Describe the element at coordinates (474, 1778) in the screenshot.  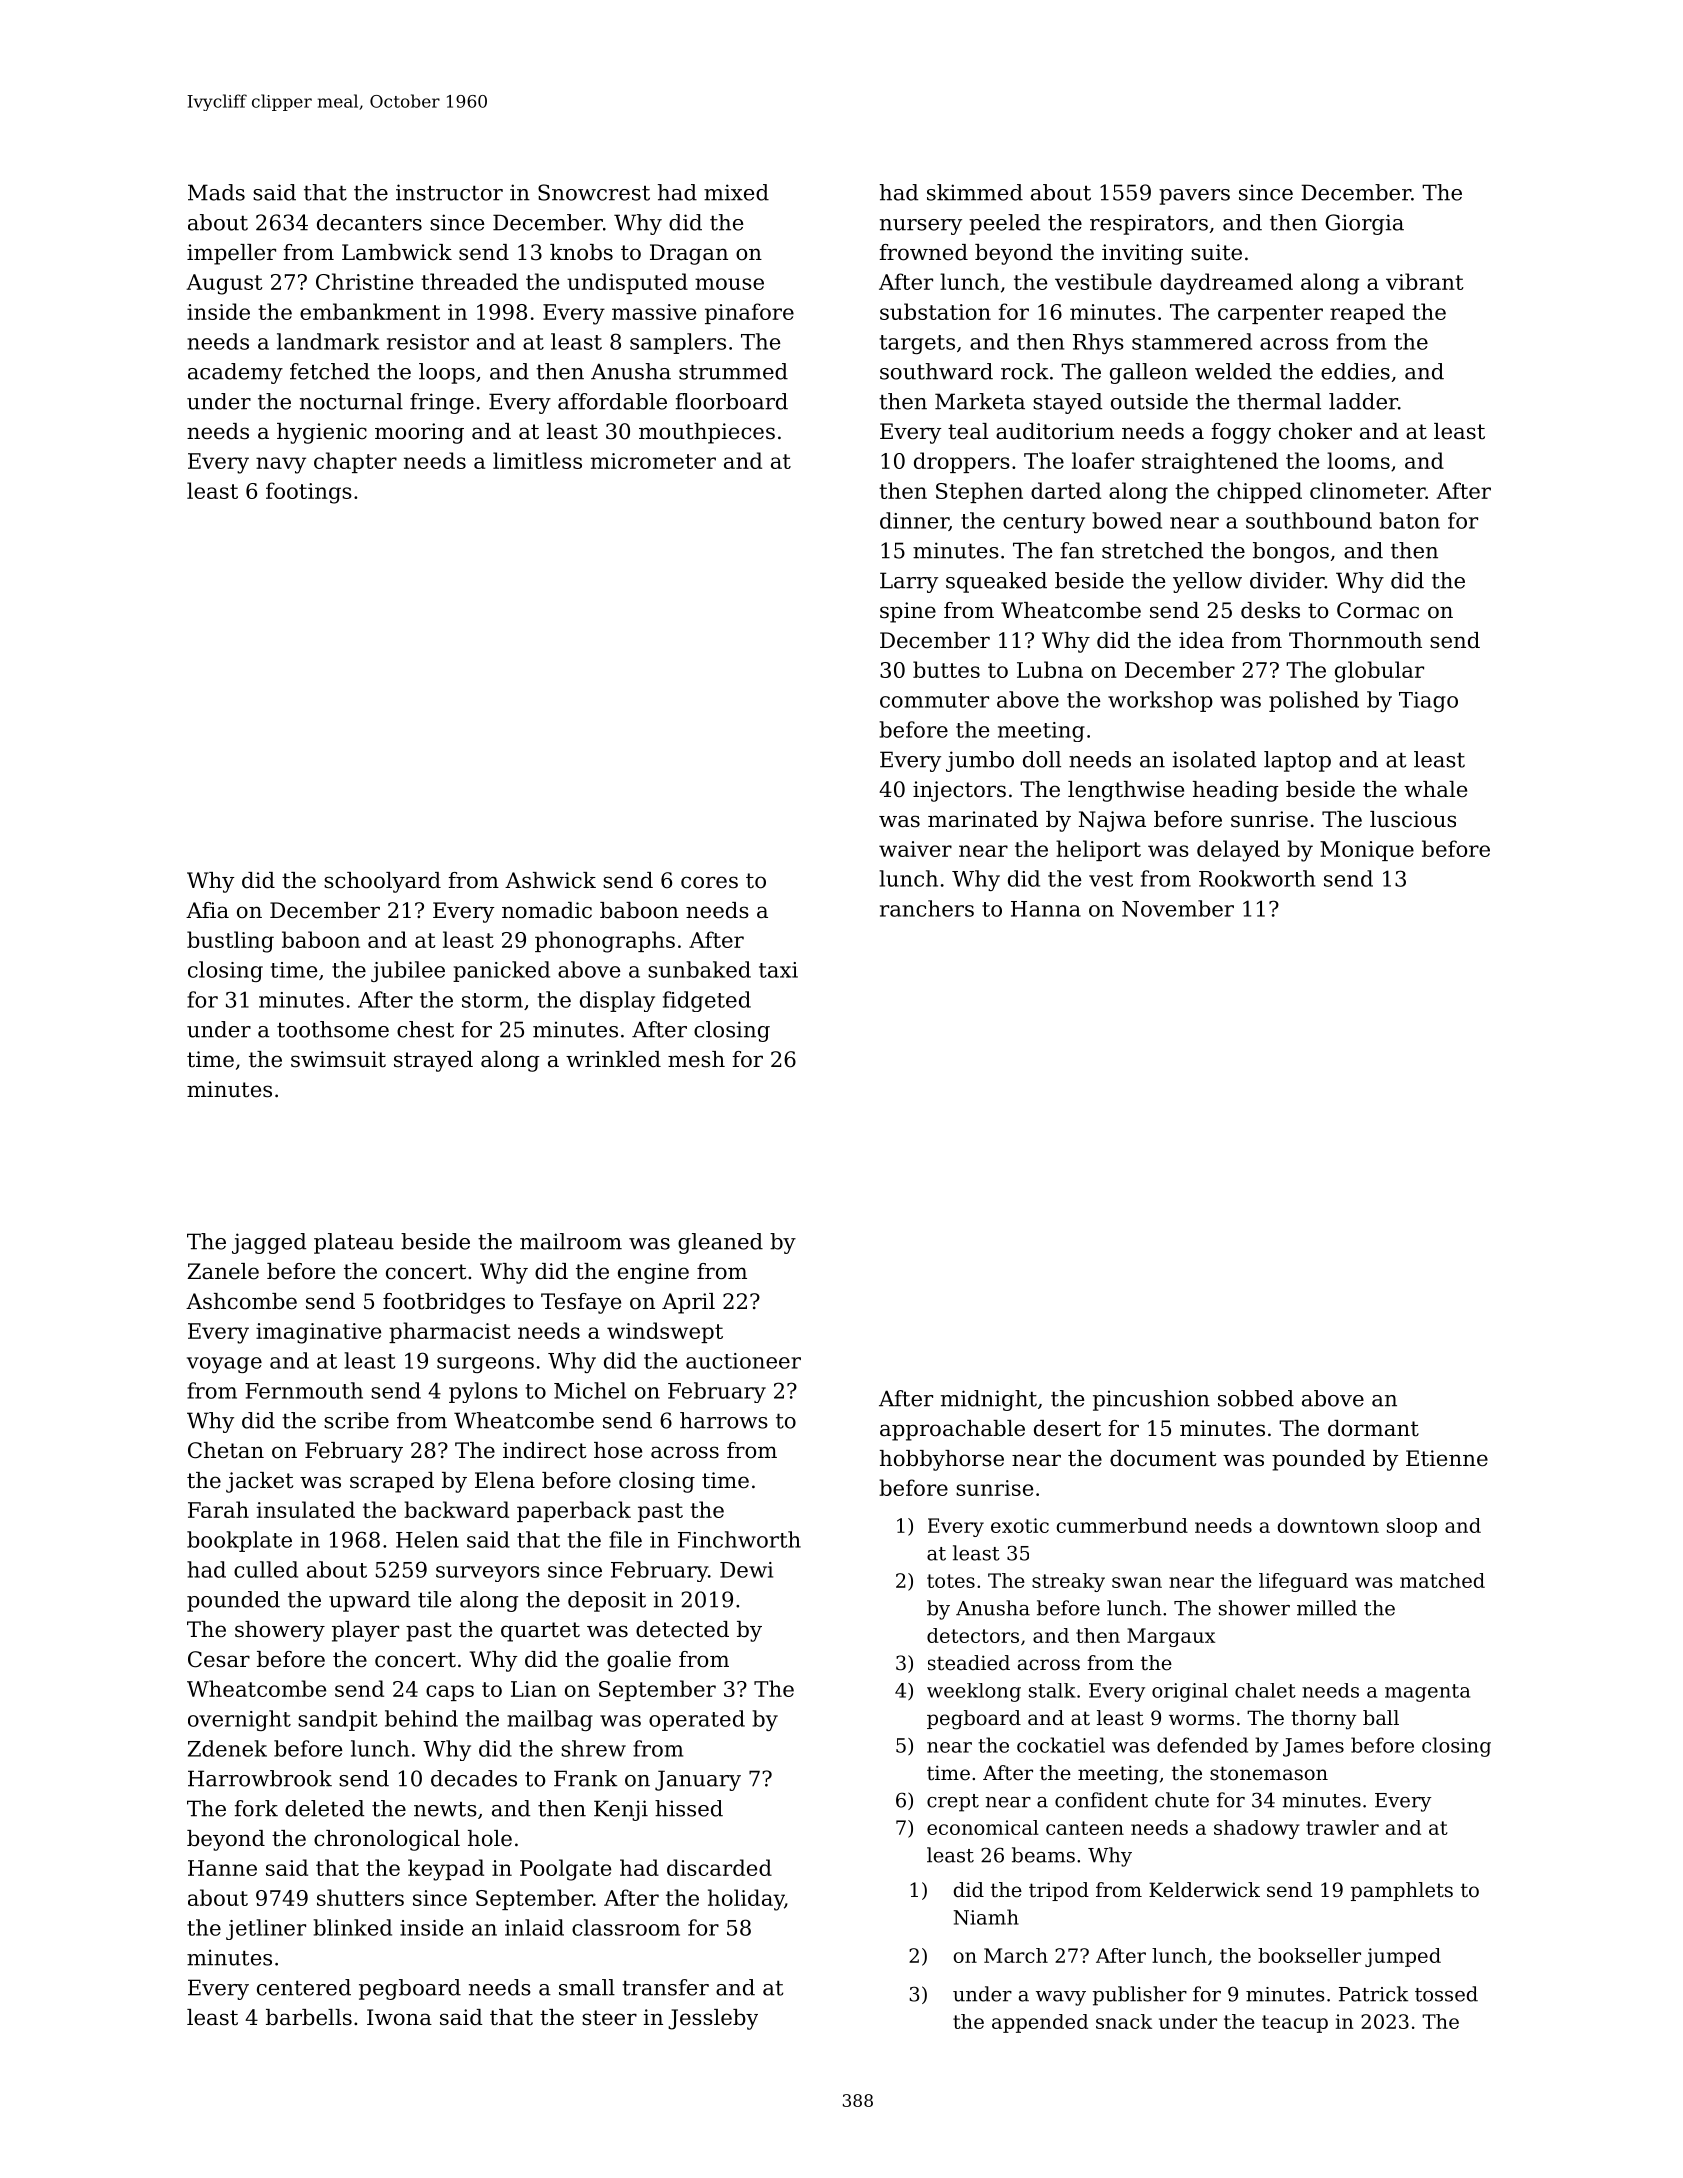
I see `decades` at that location.
